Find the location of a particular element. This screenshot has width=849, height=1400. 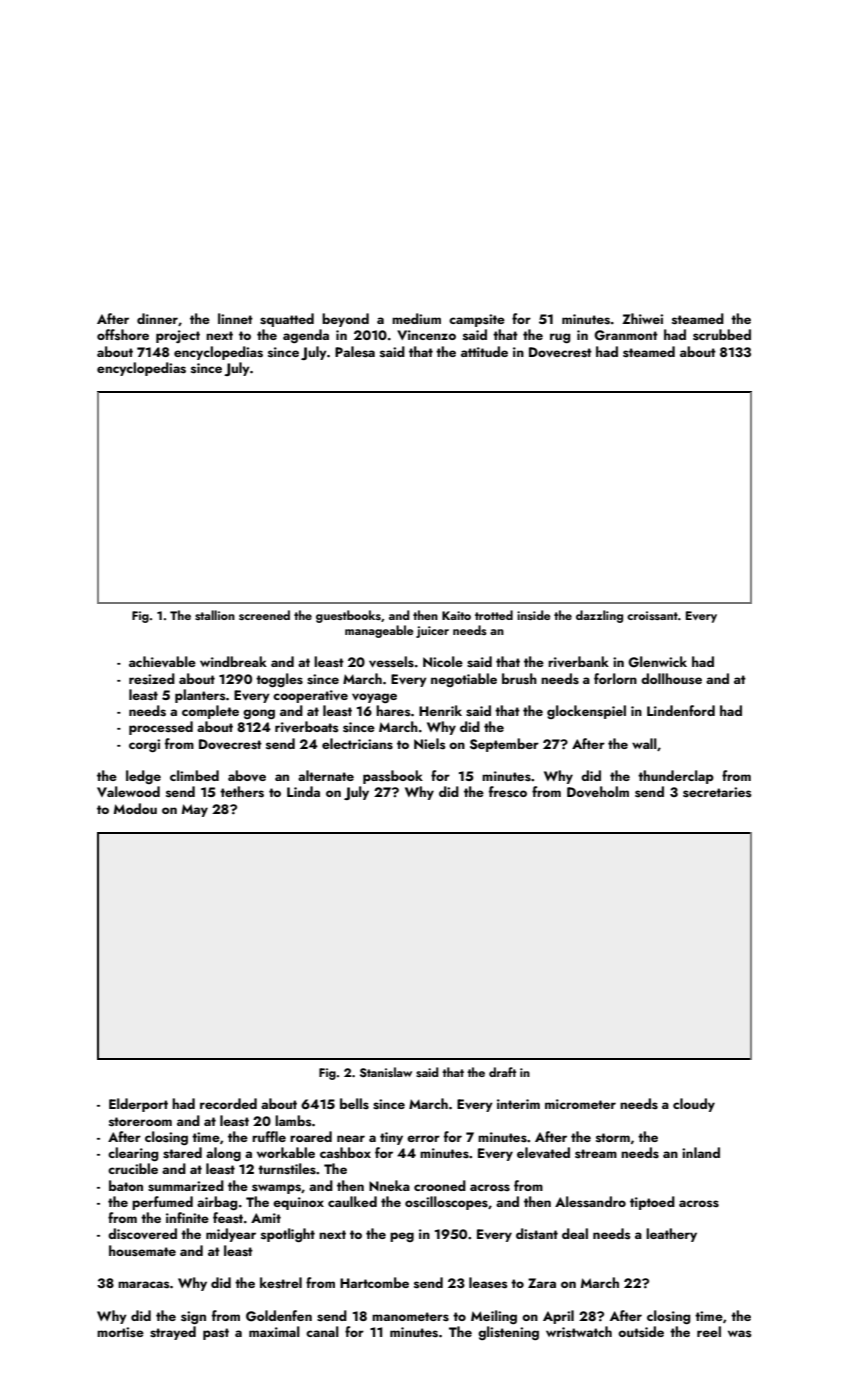

beyond is located at coordinates (345, 320).
